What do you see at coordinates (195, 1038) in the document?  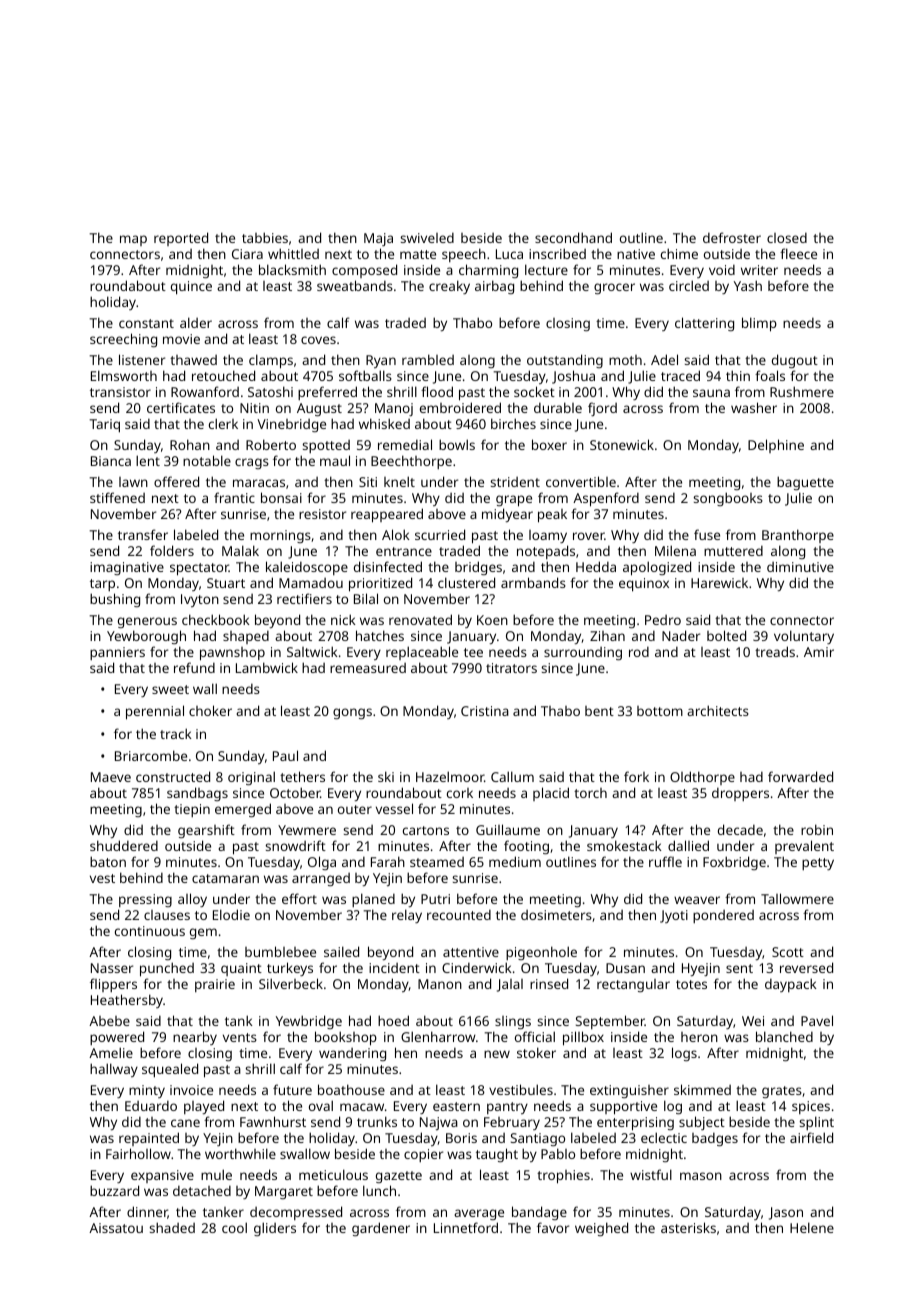 I see `nearby` at bounding box center [195, 1038].
